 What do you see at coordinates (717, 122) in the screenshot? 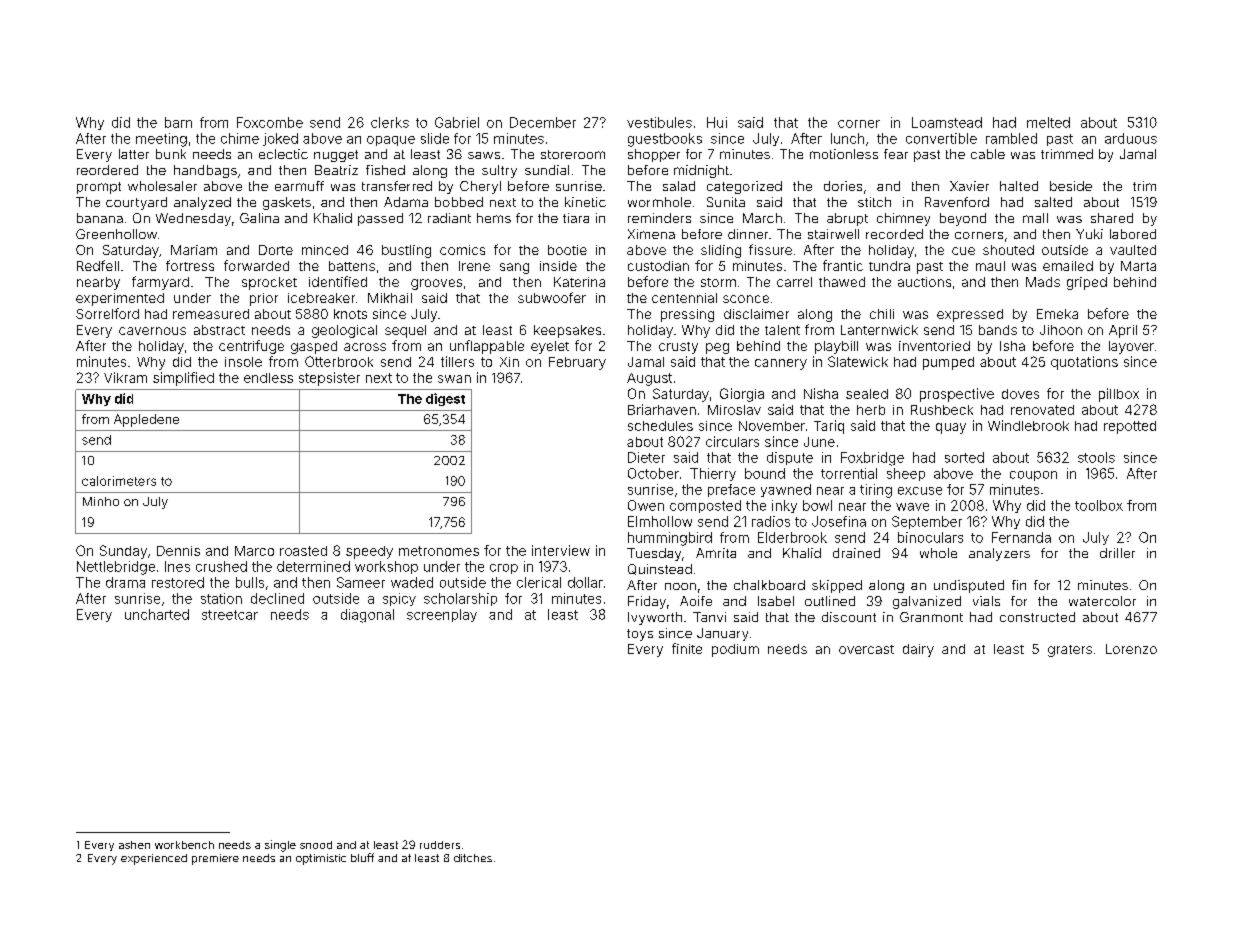
I see `Hui` at bounding box center [717, 122].
